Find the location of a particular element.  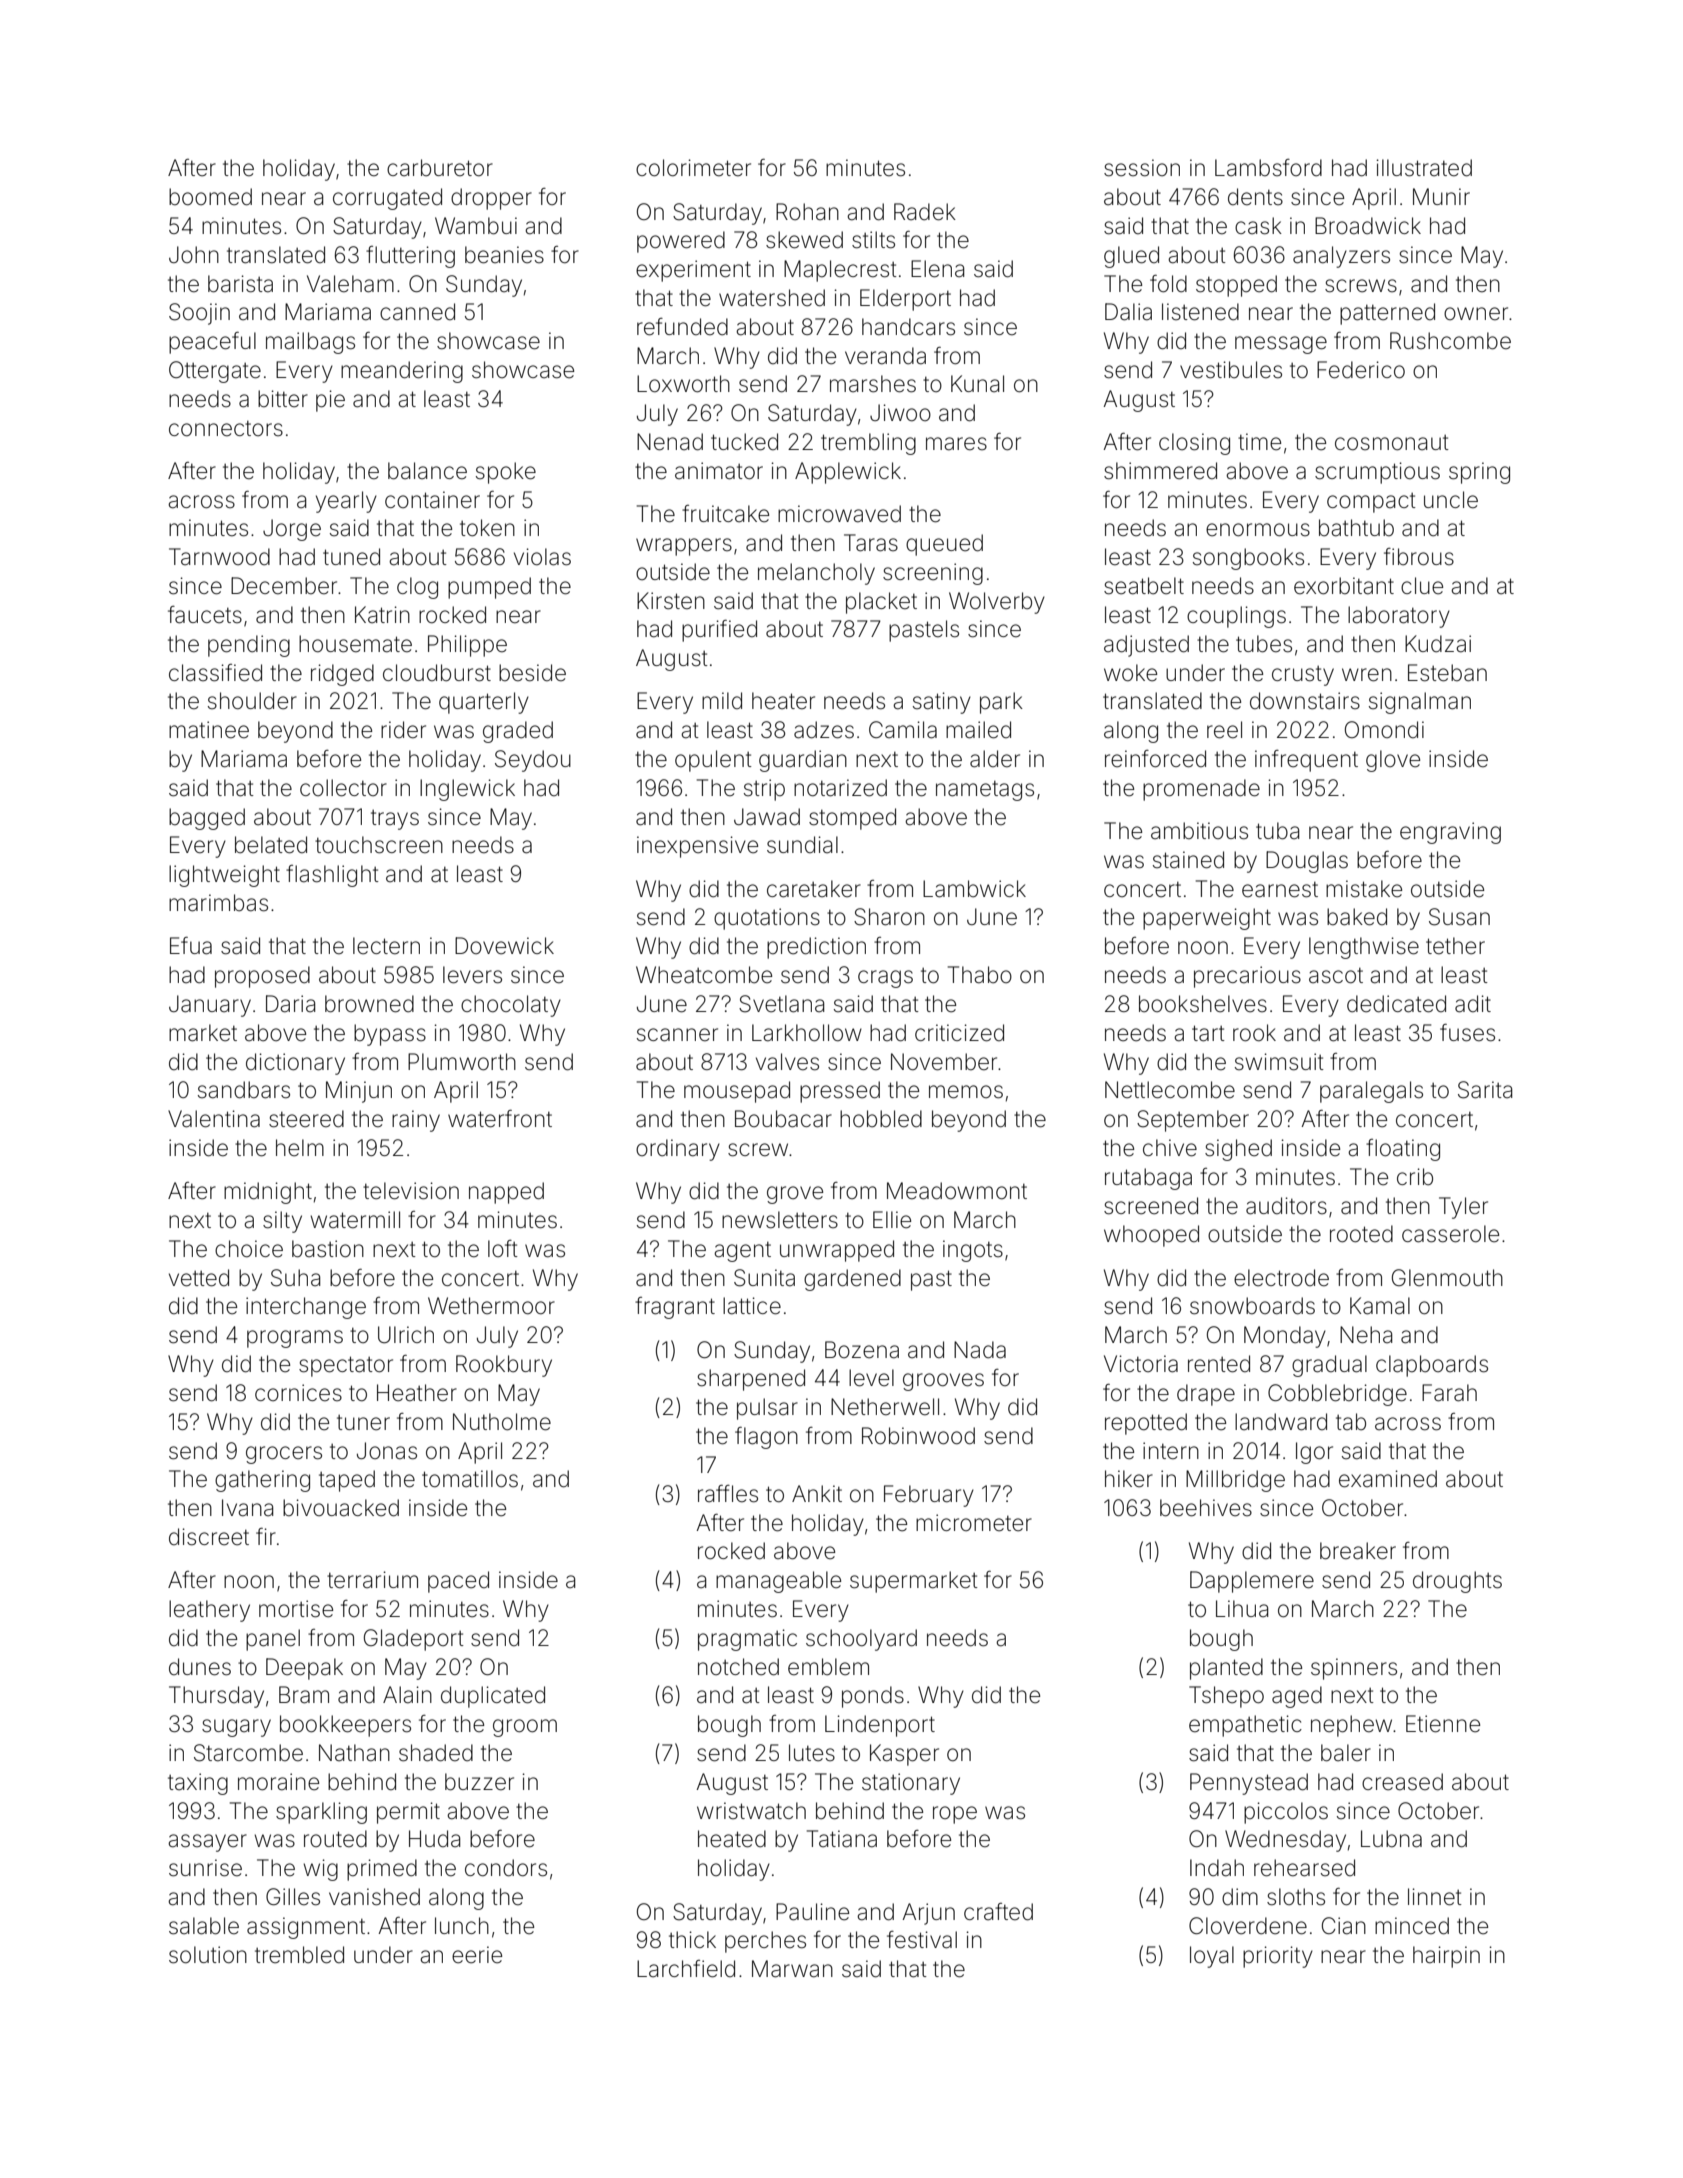

Marwan is located at coordinates (792, 1969).
